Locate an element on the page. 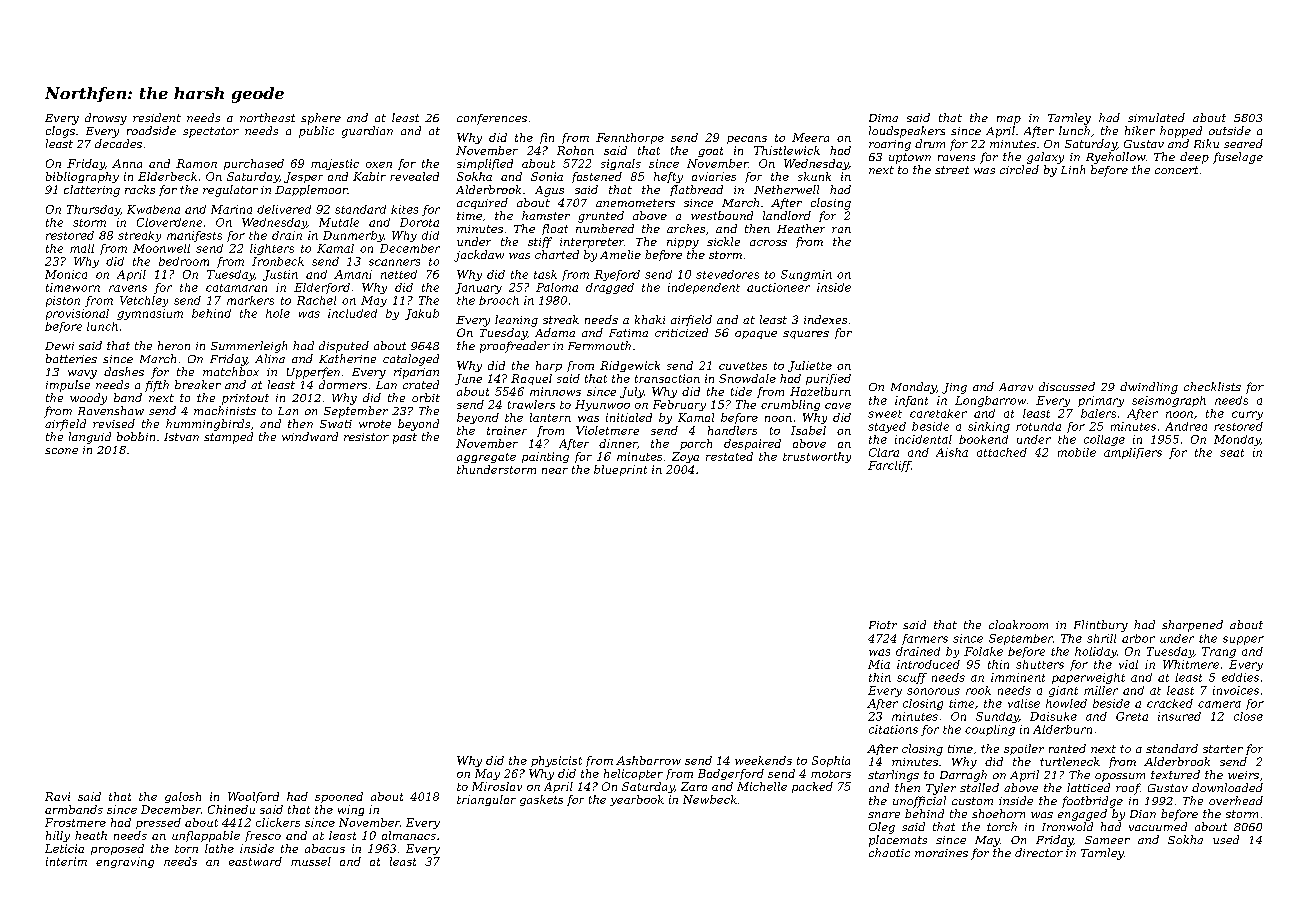  gymnasium is located at coordinates (150, 314).
